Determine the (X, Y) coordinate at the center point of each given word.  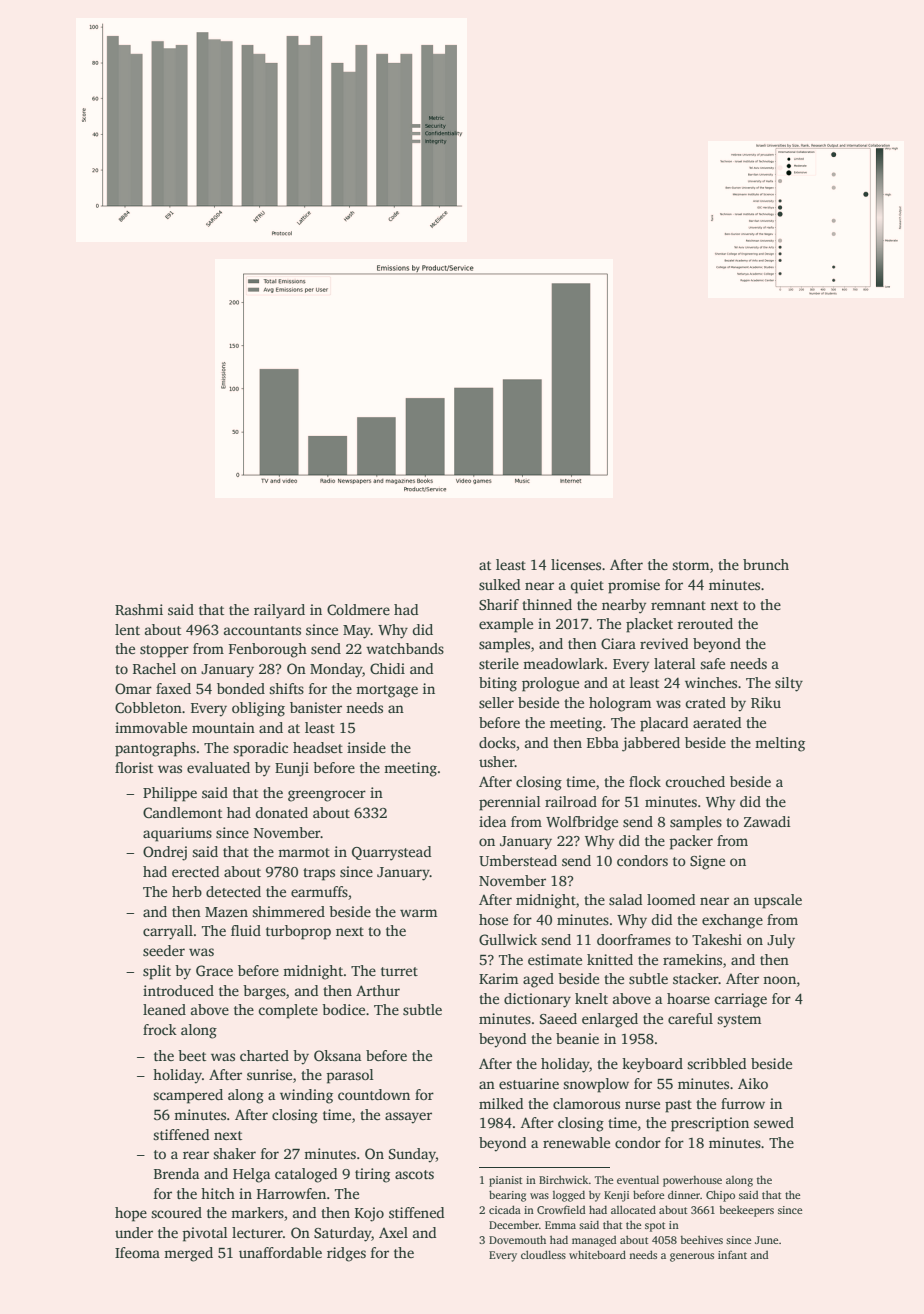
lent (127, 629)
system (739, 1021)
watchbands (405, 648)
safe (712, 663)
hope (131, 1214)
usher (497, 761)
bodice (343, 1009)
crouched (695, 781)
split (157, 972)
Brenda (176, 1173)
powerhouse (692, 1181)
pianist (505, 1181)
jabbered (651, 744)
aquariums (177, 834)
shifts (286, 688)
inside (366, 747)
